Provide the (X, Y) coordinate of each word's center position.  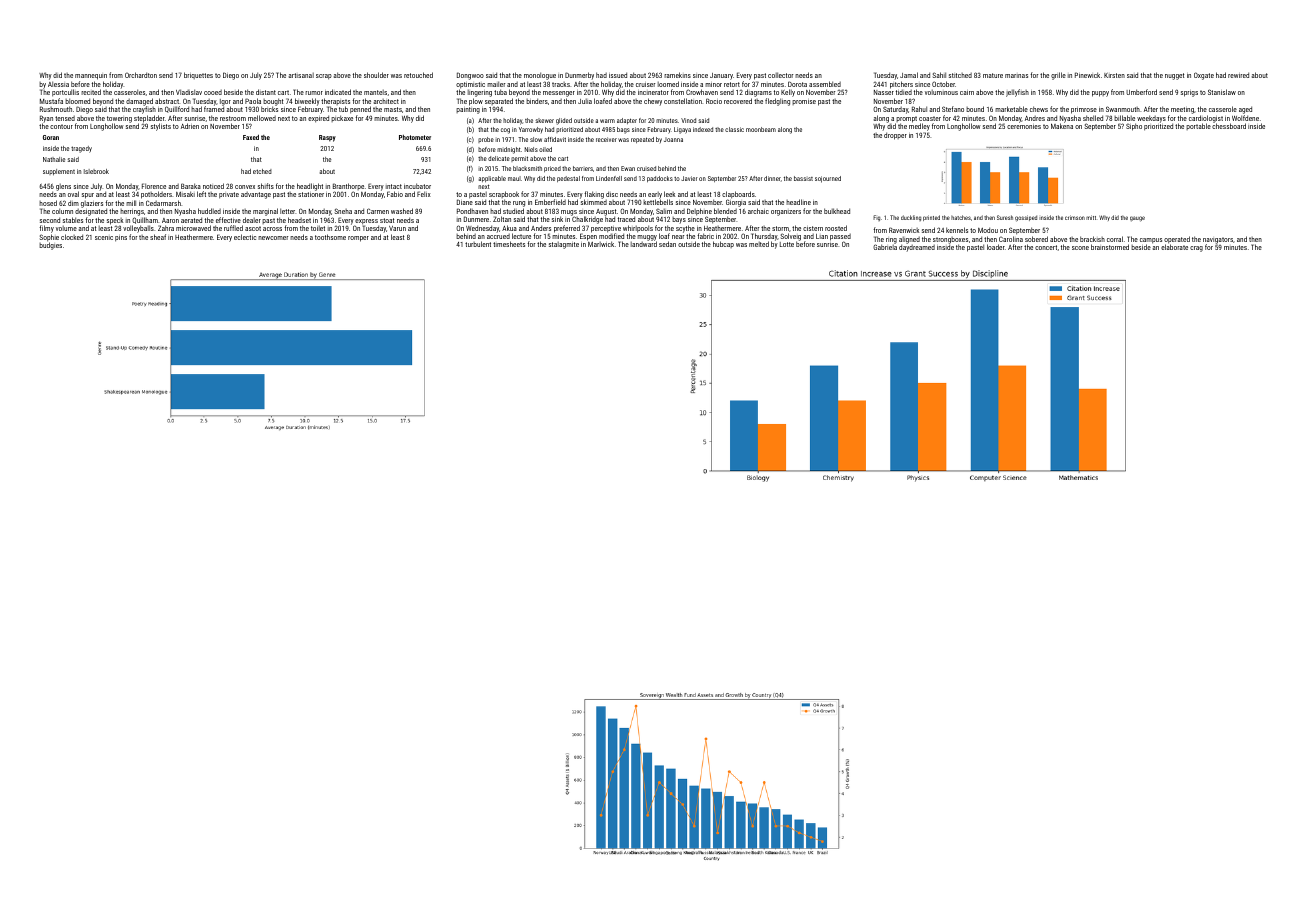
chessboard (1229, 126)
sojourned (828, 179)
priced (552, 169)
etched (262, 171)
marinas (1016, 76)
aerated (191, 220)
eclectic (245, 237)
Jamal (909, 75)
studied (513, 211)
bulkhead (837, 211)
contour (61, 126)
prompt (906, 119)
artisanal (301, 75)
